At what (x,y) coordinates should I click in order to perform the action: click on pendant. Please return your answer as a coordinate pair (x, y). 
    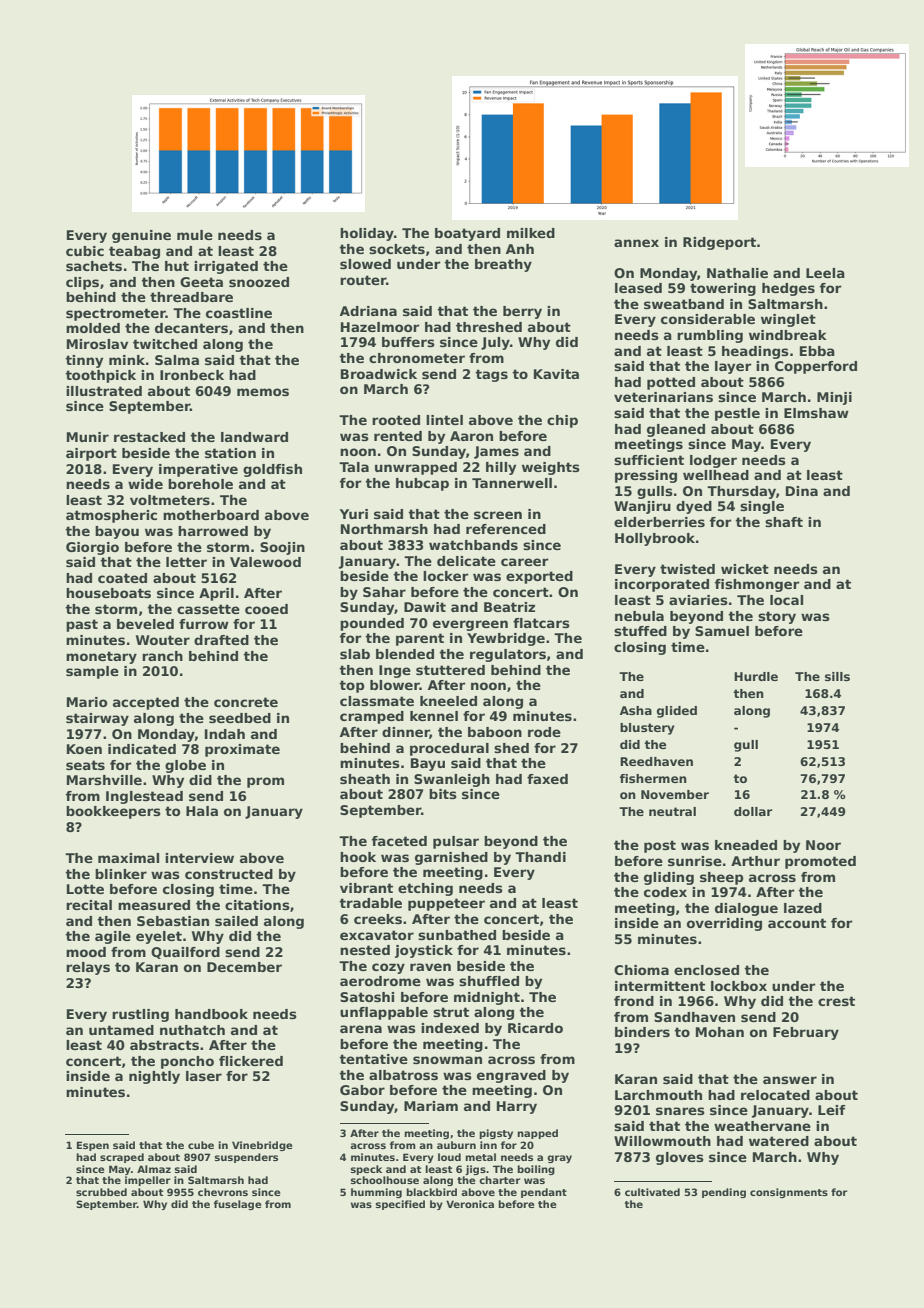
    Looking at the image, I should click on (544, 1193).
